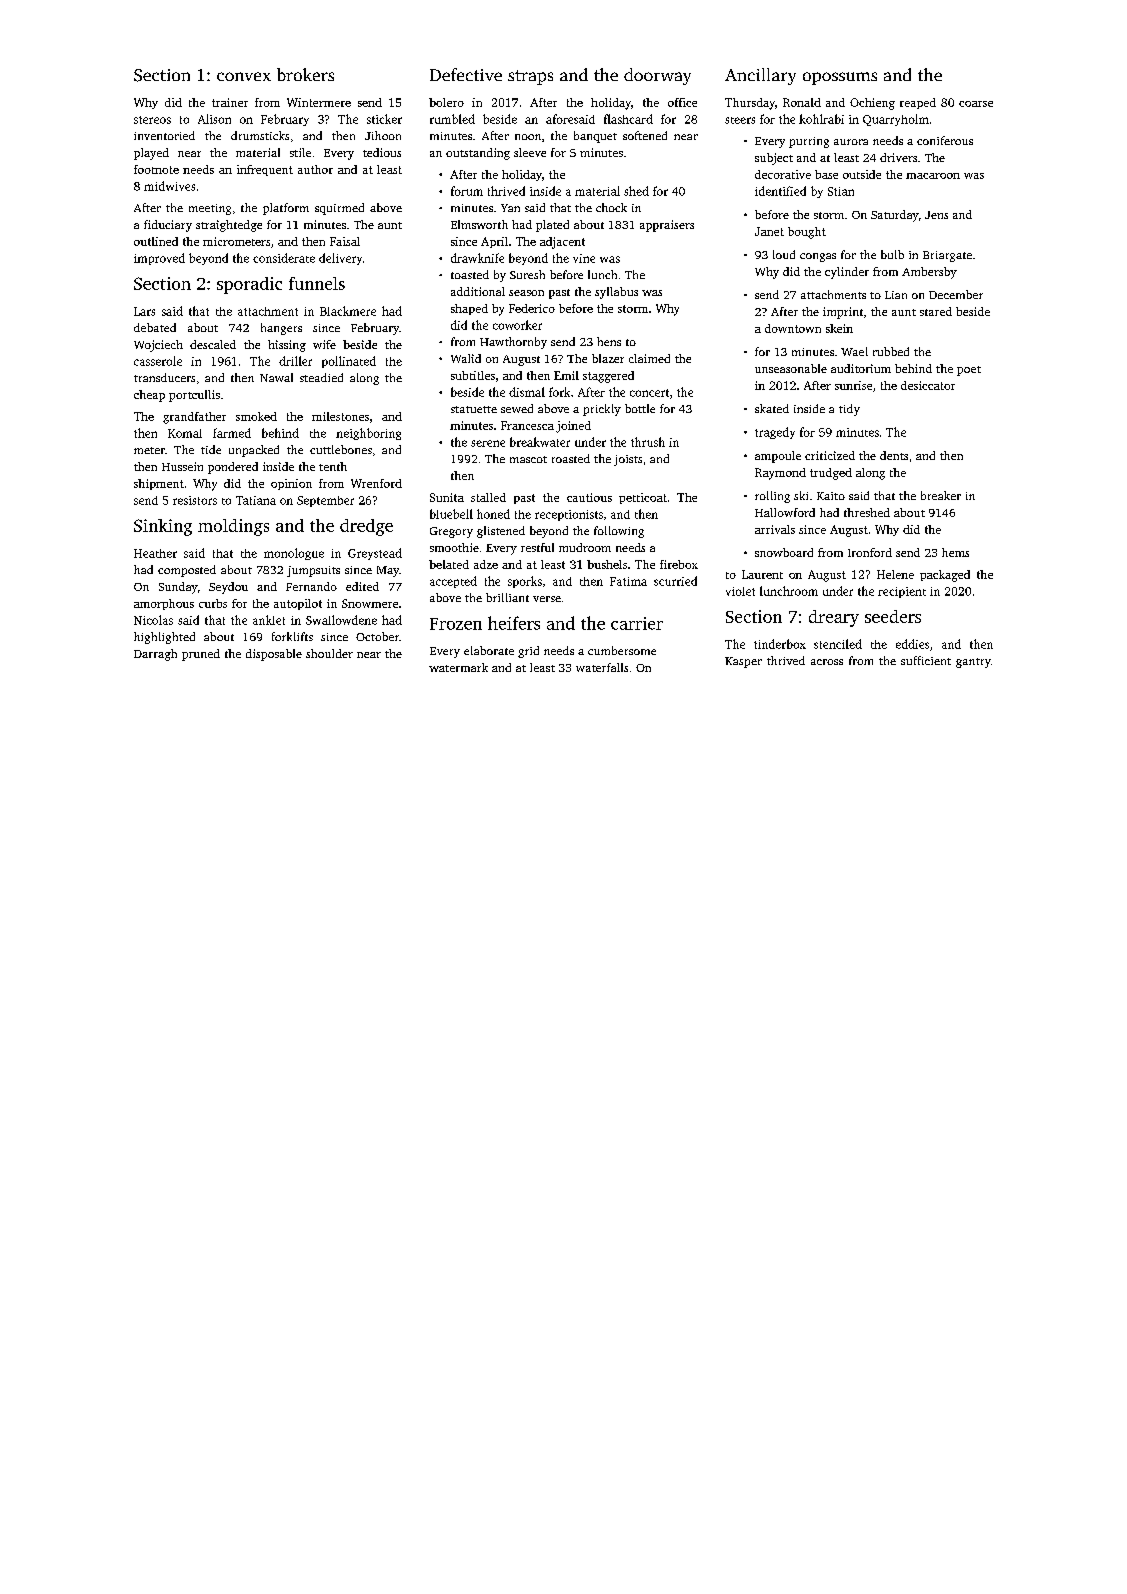 The width and height of the screenshot is (1127, 1594). Describe the element at coordinates (834, 618) in the screenshot. I see `dreary` at that location.
